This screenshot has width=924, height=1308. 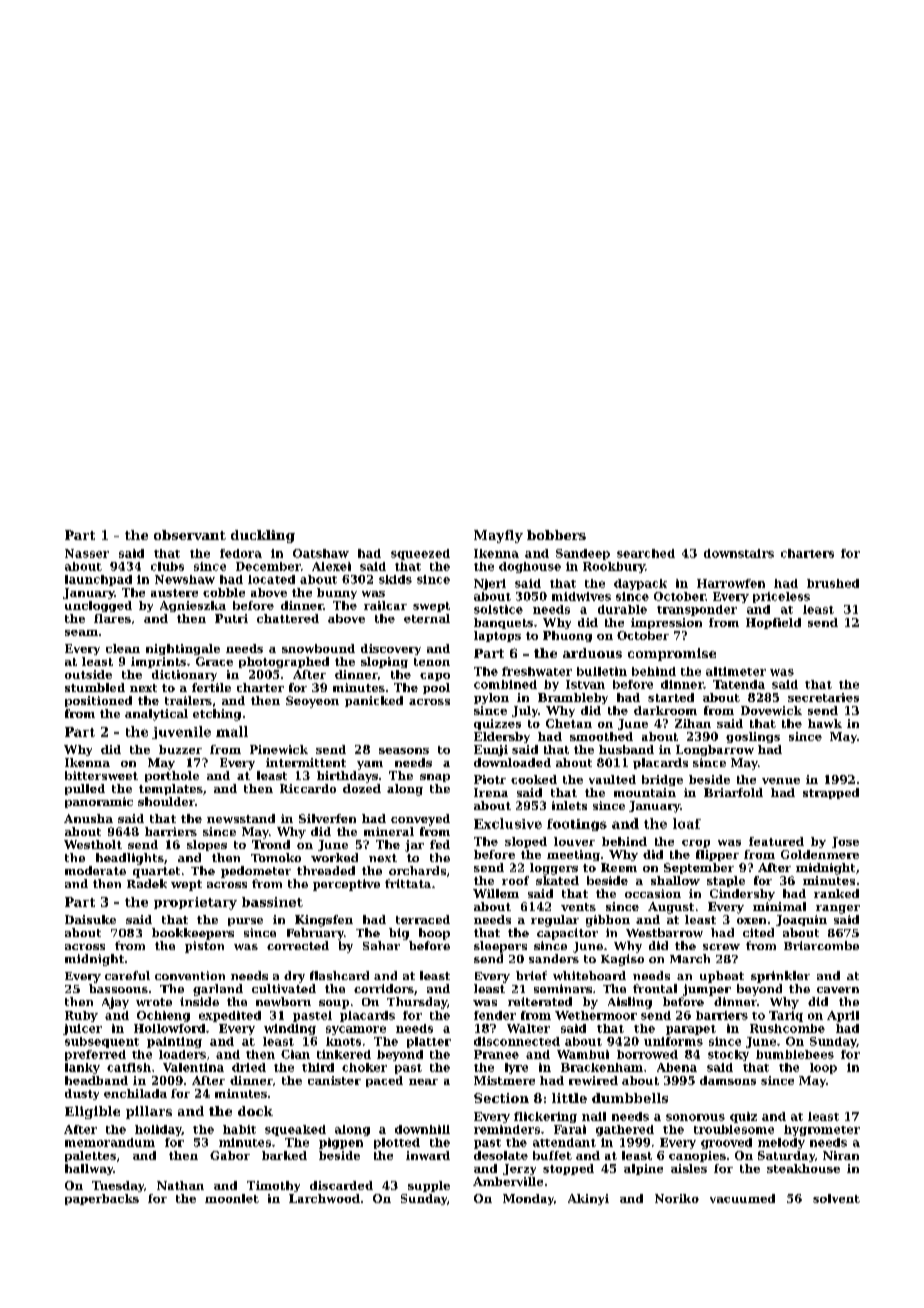 I want to click on Hopfield, so click(x=773, y=623).
